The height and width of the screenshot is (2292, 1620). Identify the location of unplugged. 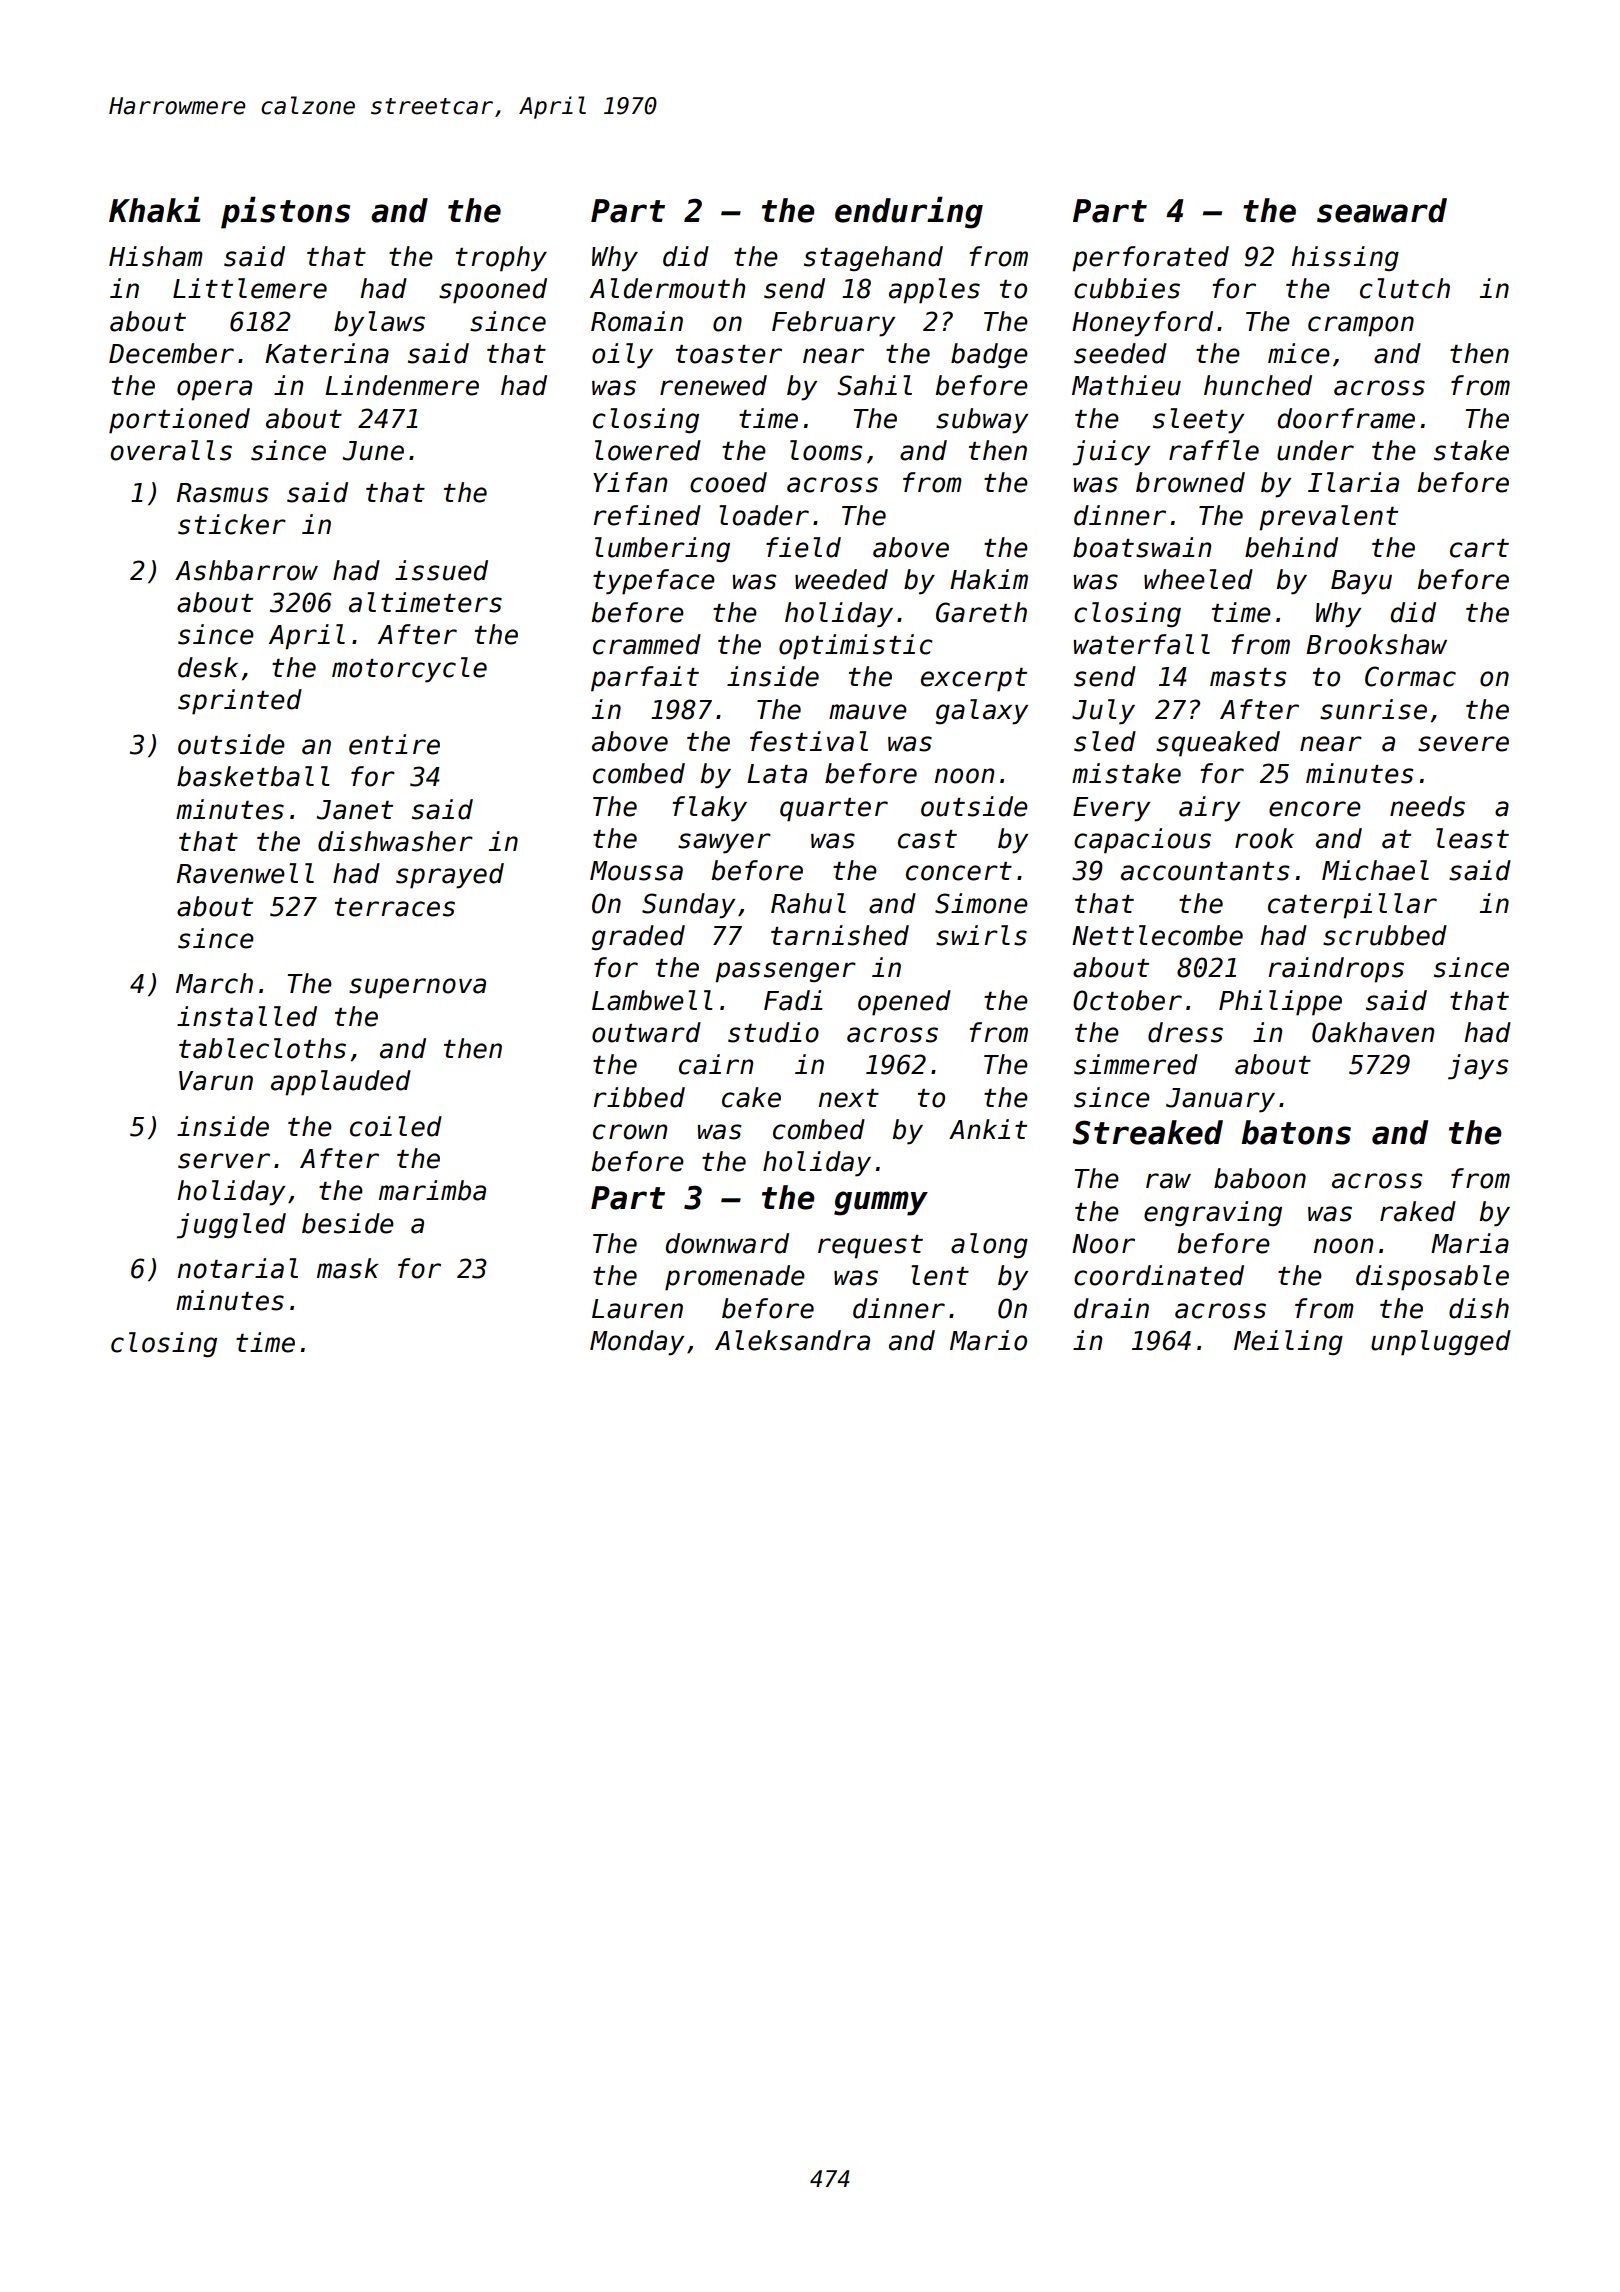
(1441, 1343).
